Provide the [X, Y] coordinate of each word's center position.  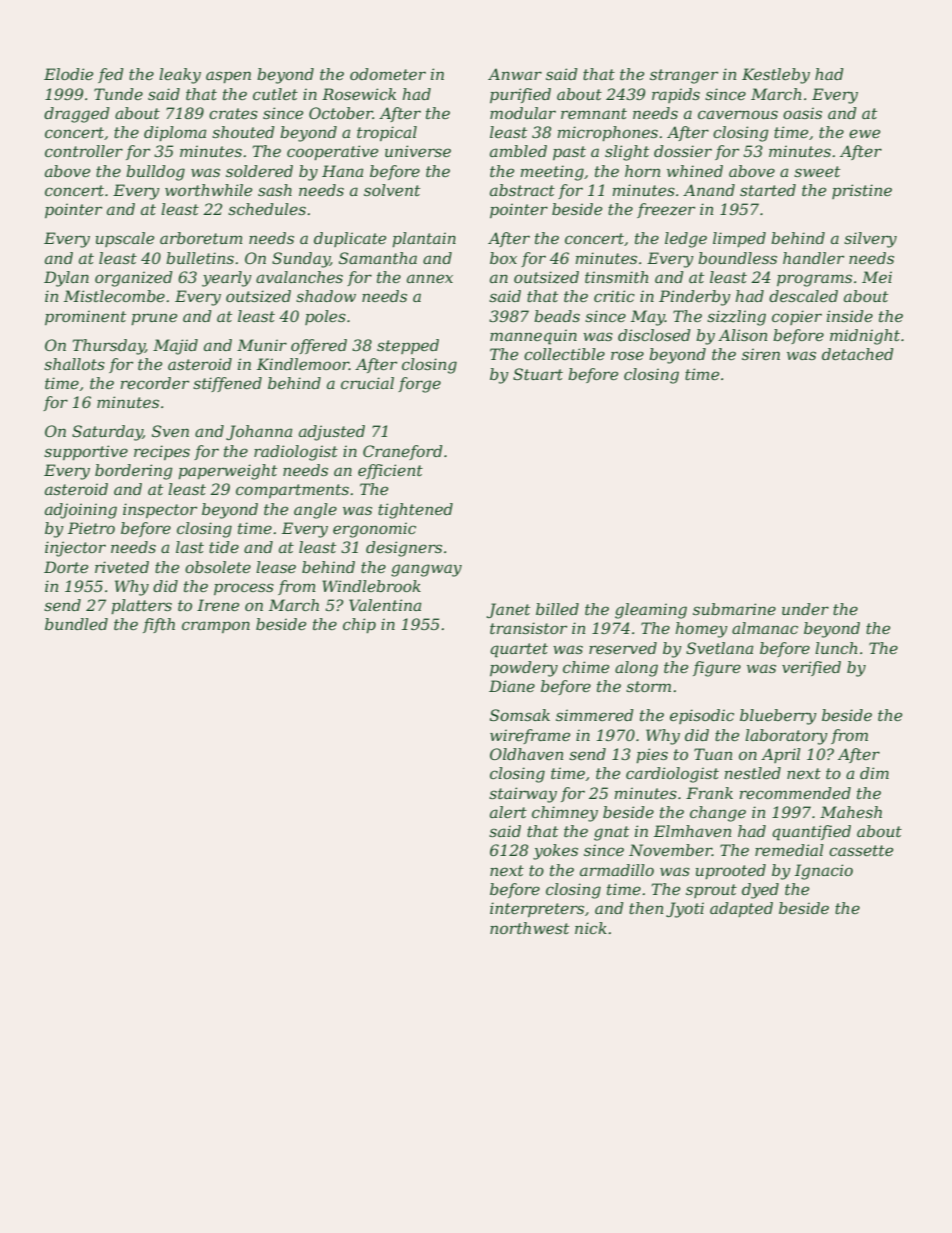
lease [276, 567]
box [503, 258]
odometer [388, 74]
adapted [741, 909]
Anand [709, 190]
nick [591, 928]
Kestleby [776, 76]
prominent [85, 317]
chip [359, 625]
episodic [702, 716]
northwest [529, 928]
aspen [228, 77]
